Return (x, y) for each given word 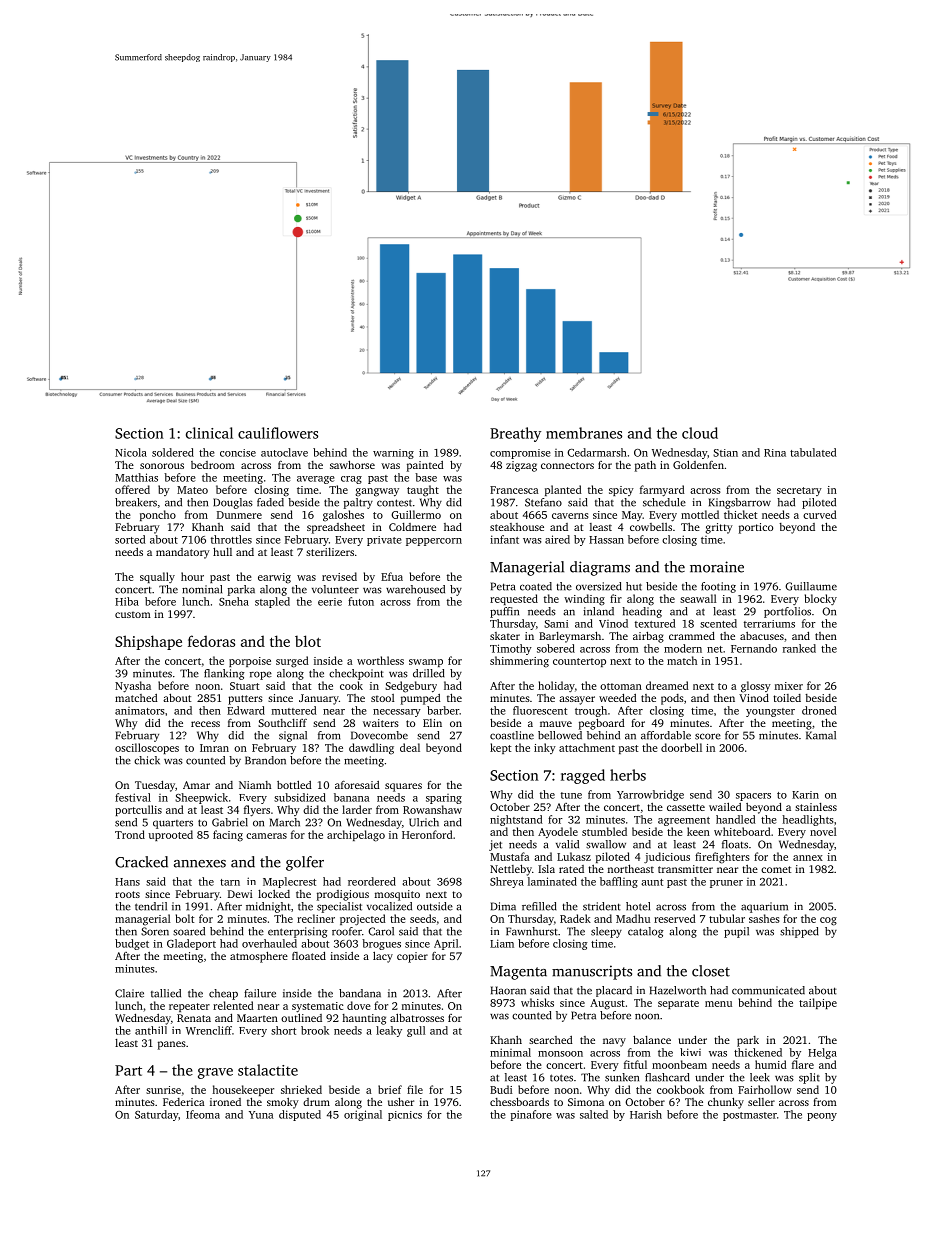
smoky (283, 1103)
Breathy (515, 434)
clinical (209, 433)
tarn (230, 882)
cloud (700, 433)
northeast (631, 868)
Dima (503, 906)
